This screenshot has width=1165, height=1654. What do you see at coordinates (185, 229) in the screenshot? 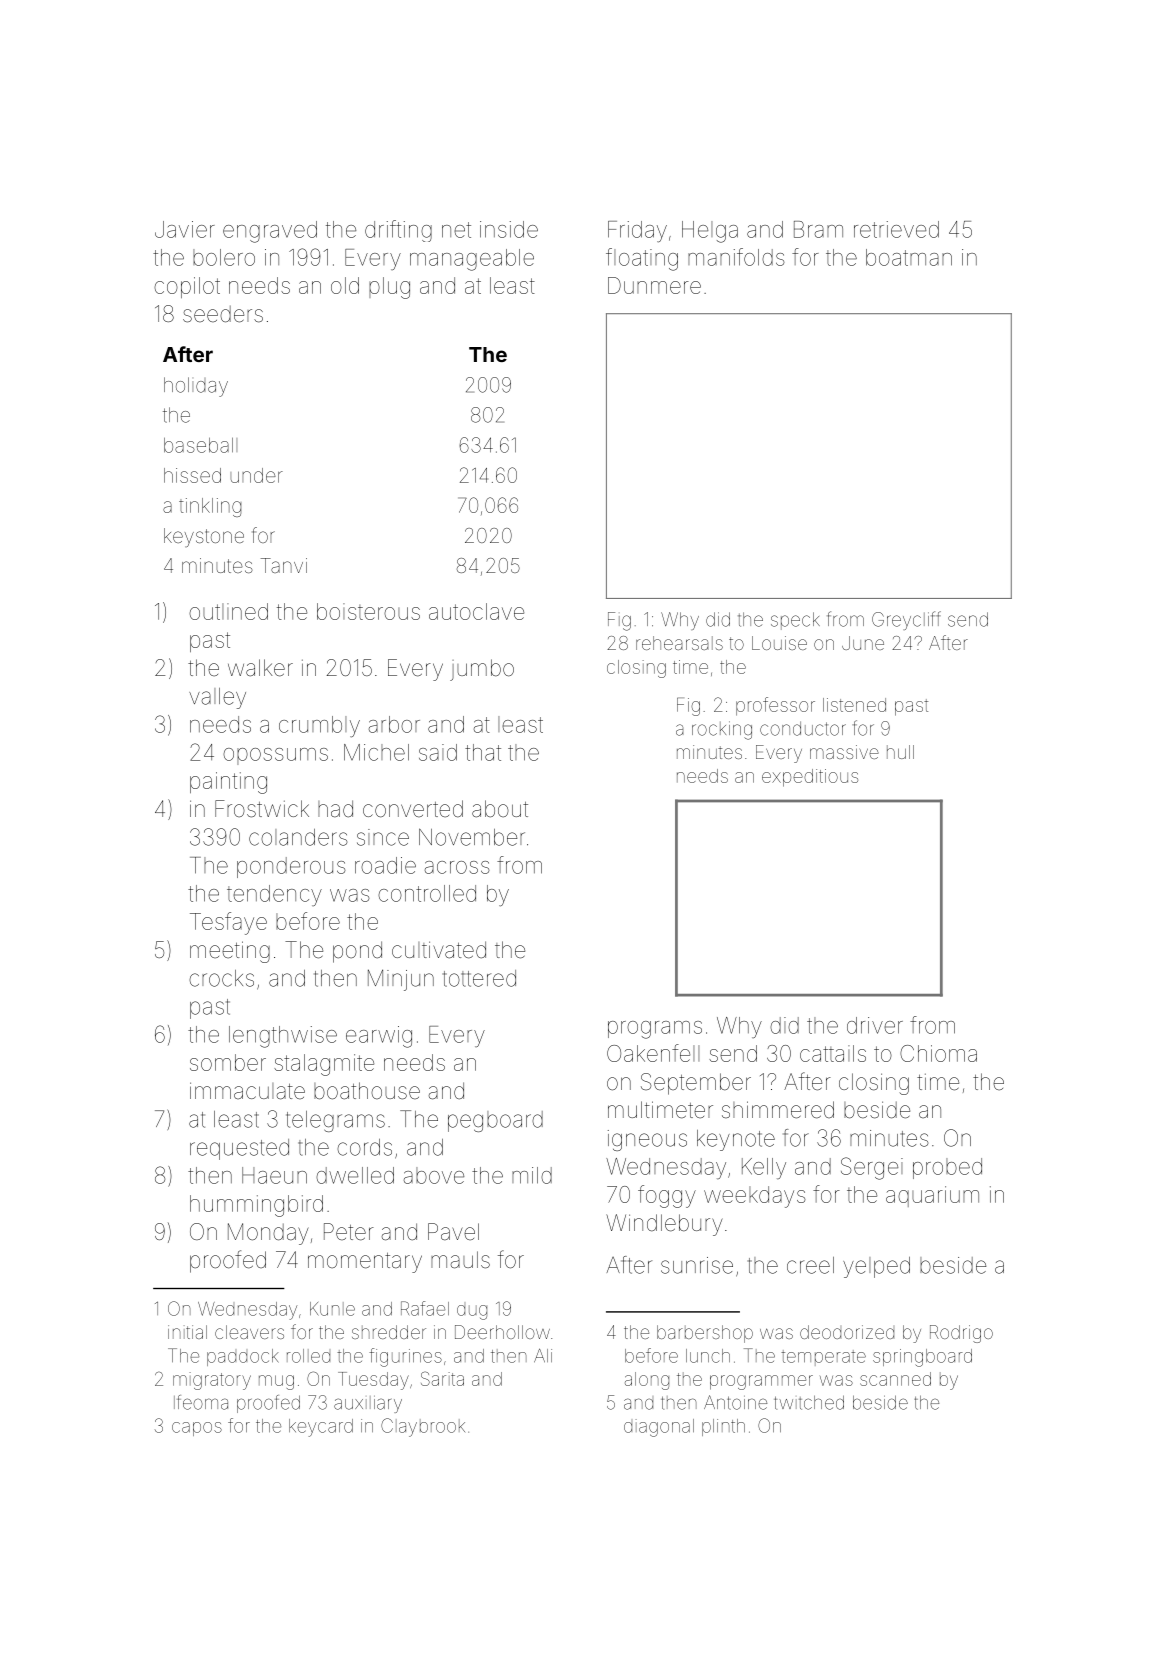
I see `Javier` at bounding box center [185, 229].
